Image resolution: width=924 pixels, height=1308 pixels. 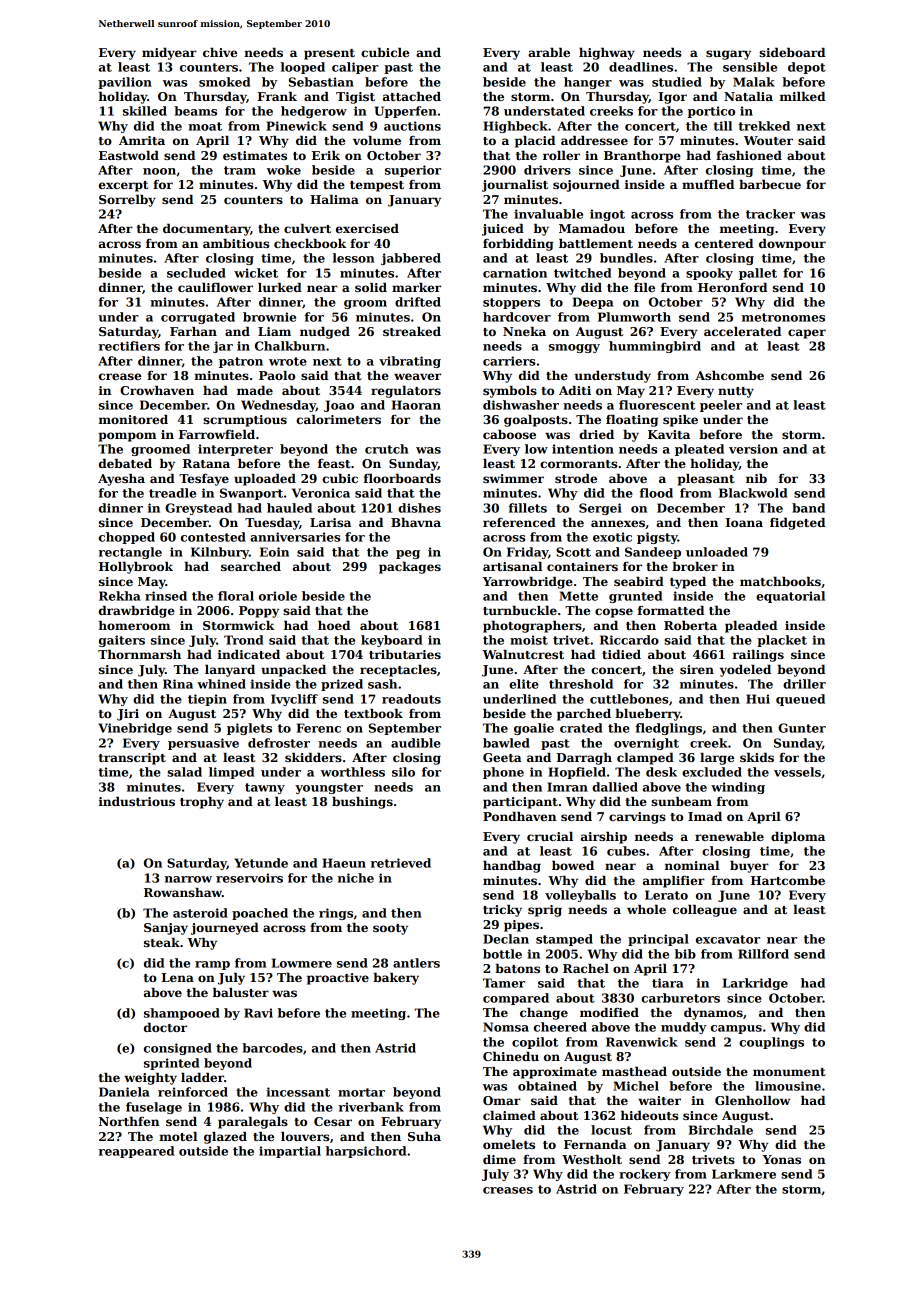 What do you see at coordinates (607, 54) in the document?
I see `highway` at bounding box center [607, 54].
